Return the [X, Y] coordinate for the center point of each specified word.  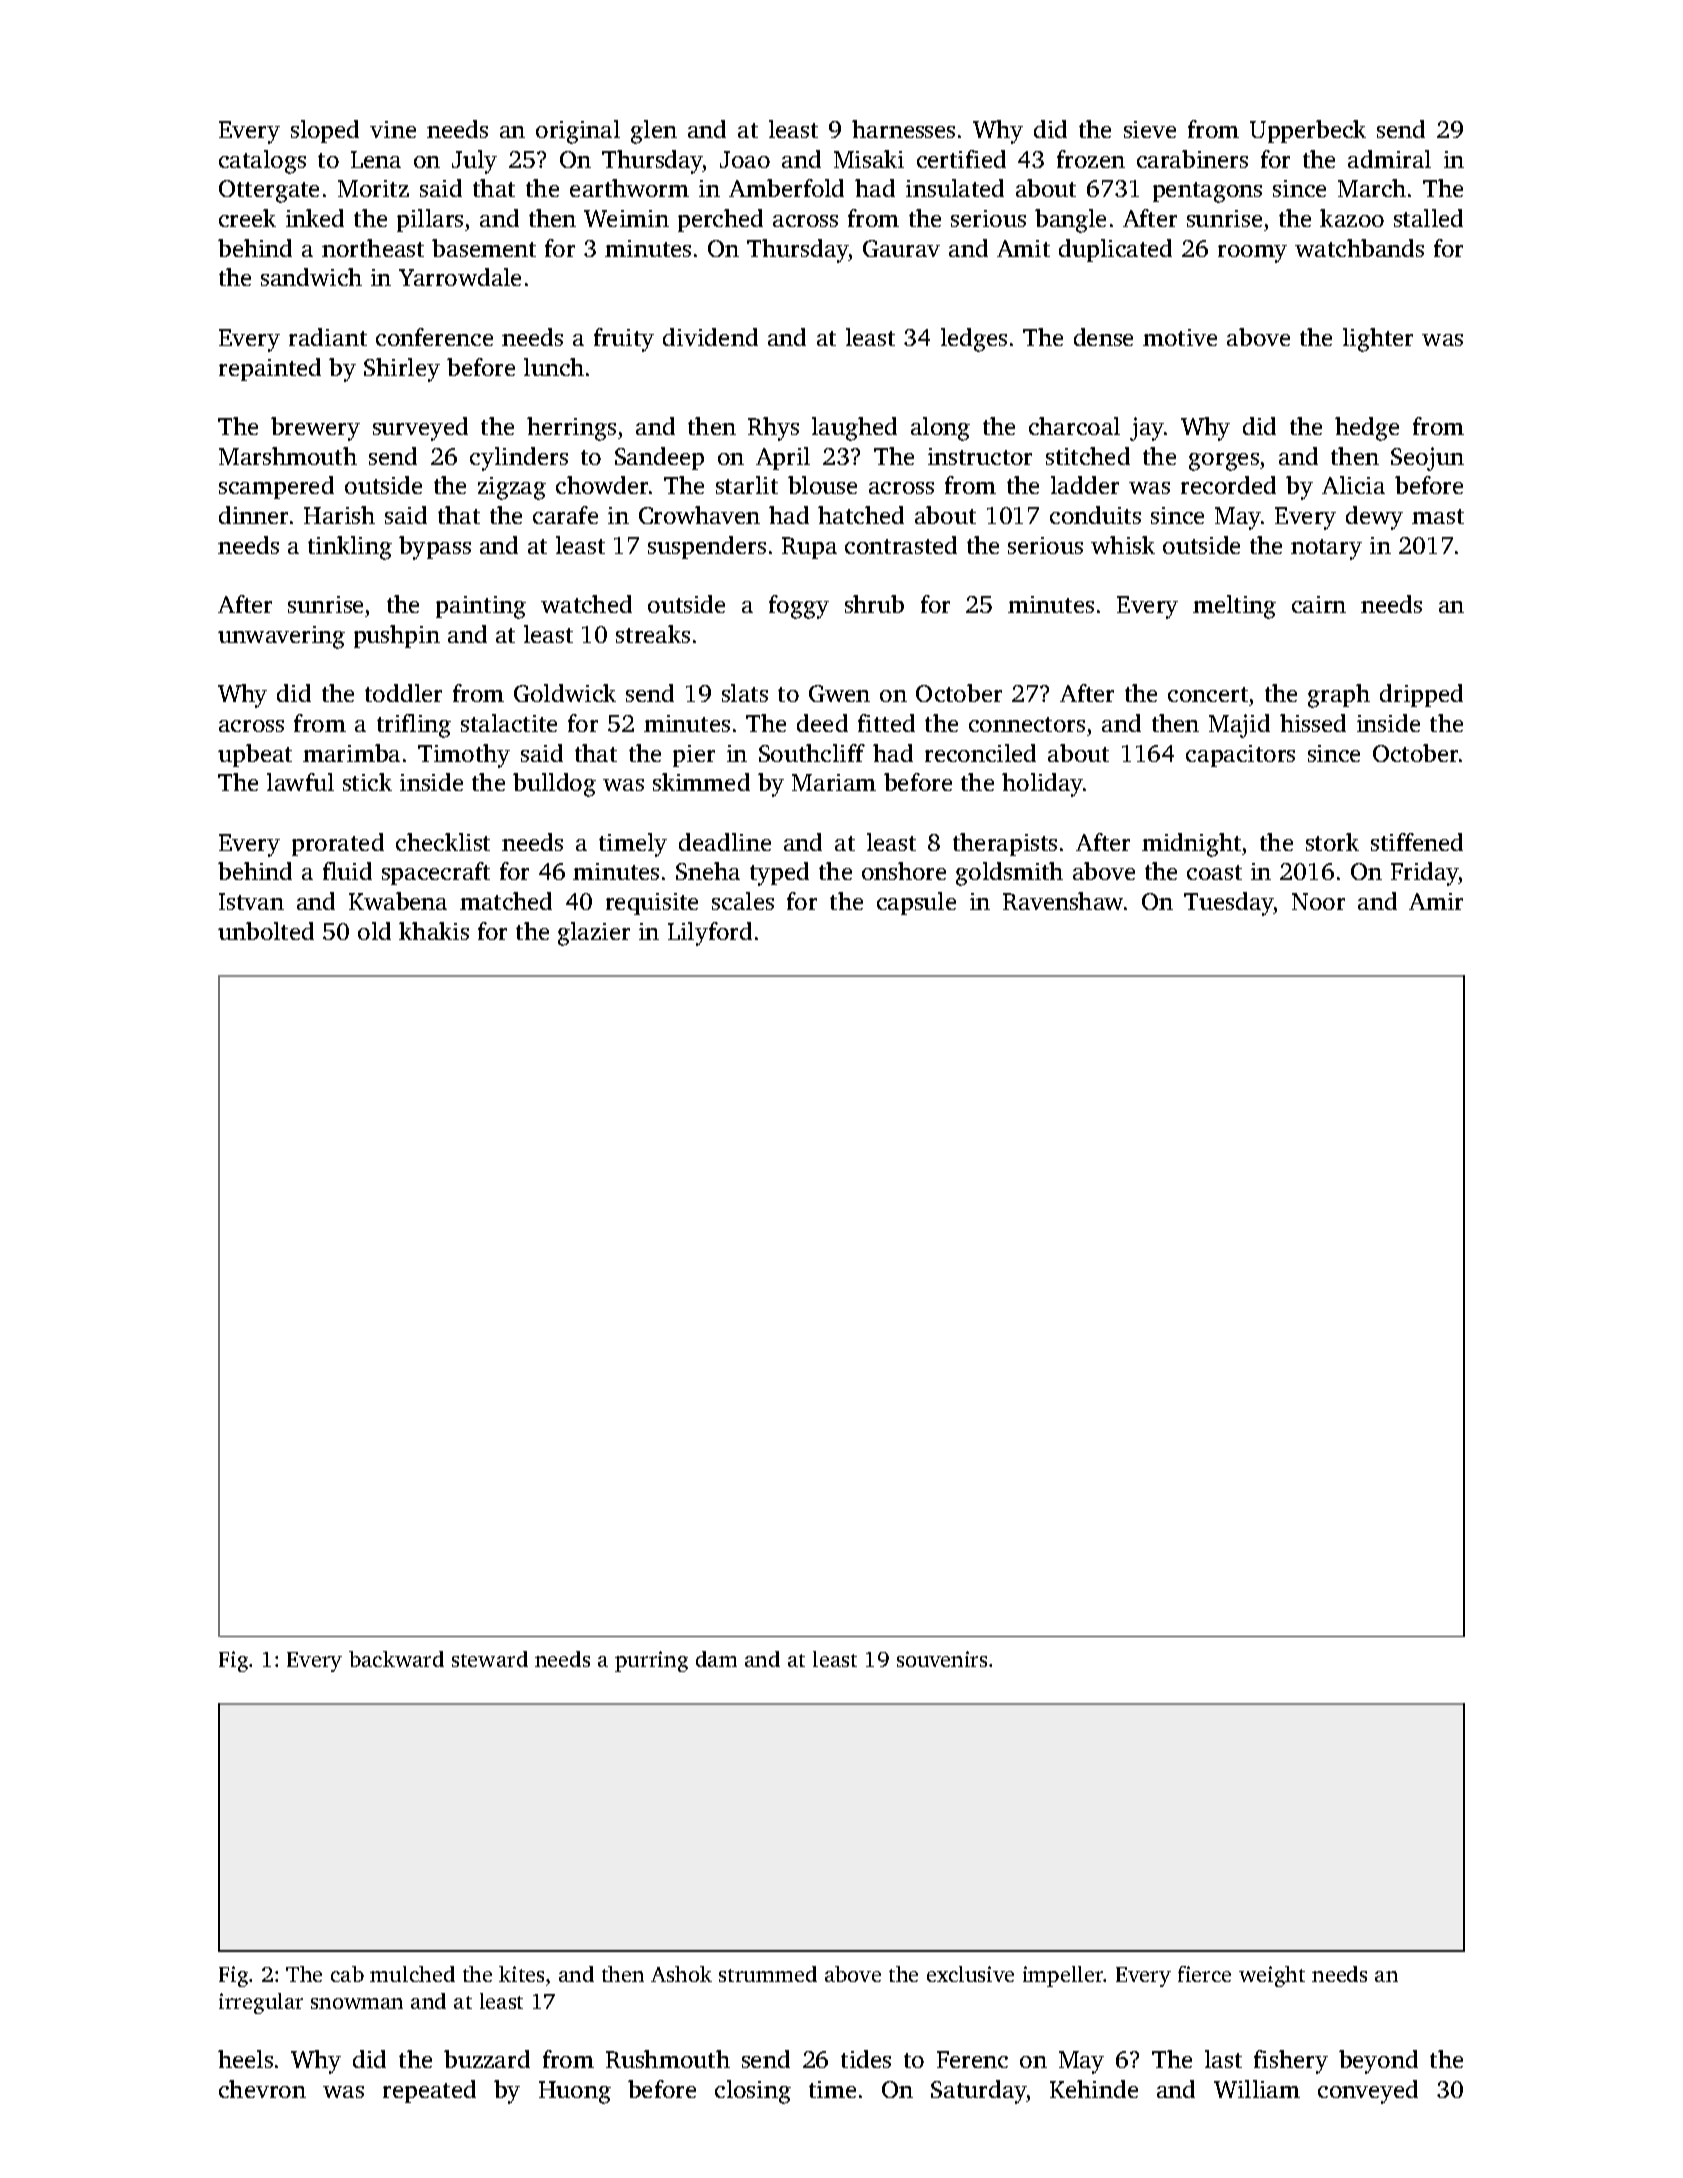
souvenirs [942, 1659]
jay [1147, 429]
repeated [429, 2091]
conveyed [1368, 2092]
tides [866, 2059]
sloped [325, 131]
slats [745, 693]
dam [716, 1659]
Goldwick [565, 693]
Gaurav [901, 248]
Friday [1425, 874]
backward [396, 1659]
